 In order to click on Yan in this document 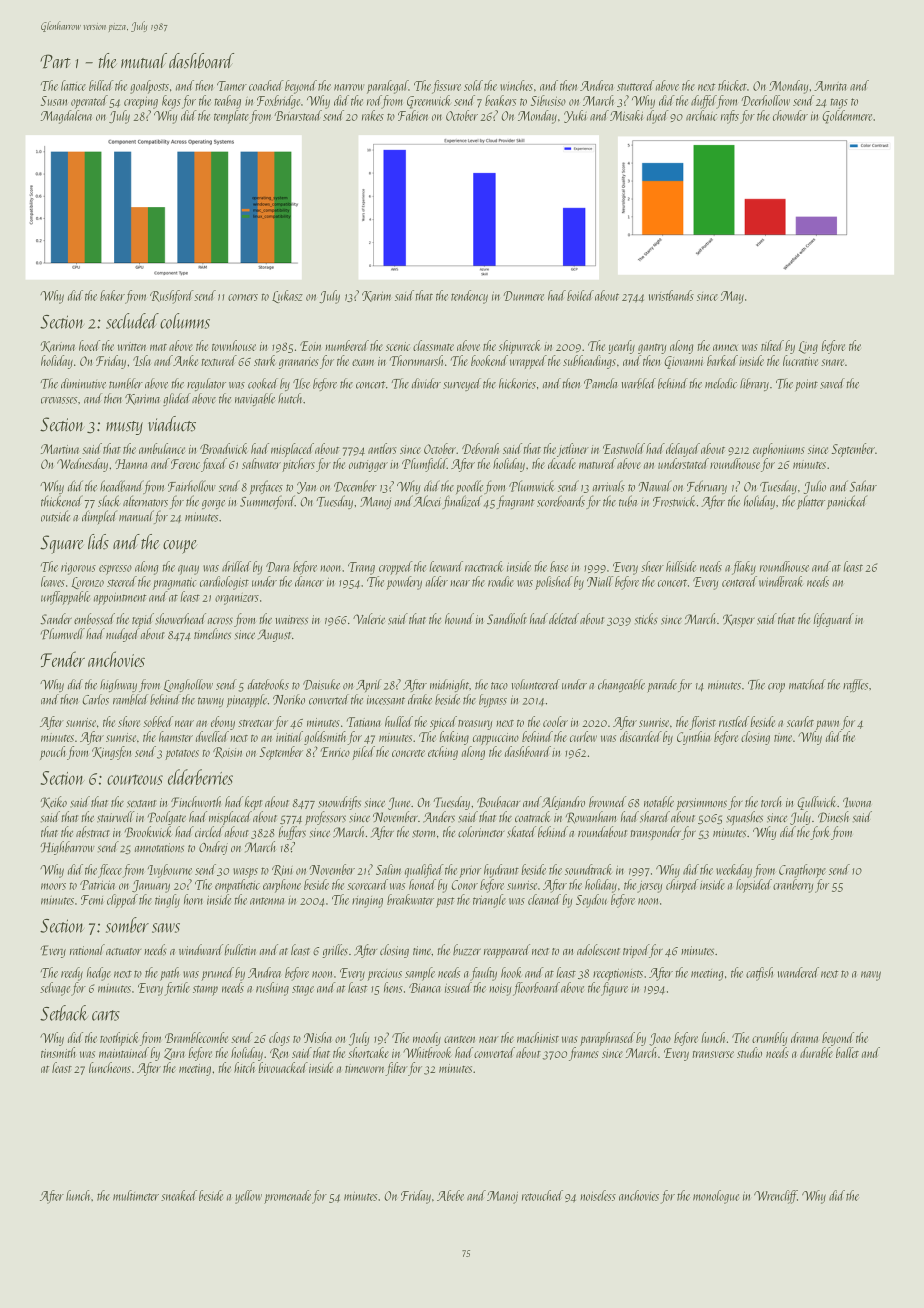, I will do `click(306, 488)`.
